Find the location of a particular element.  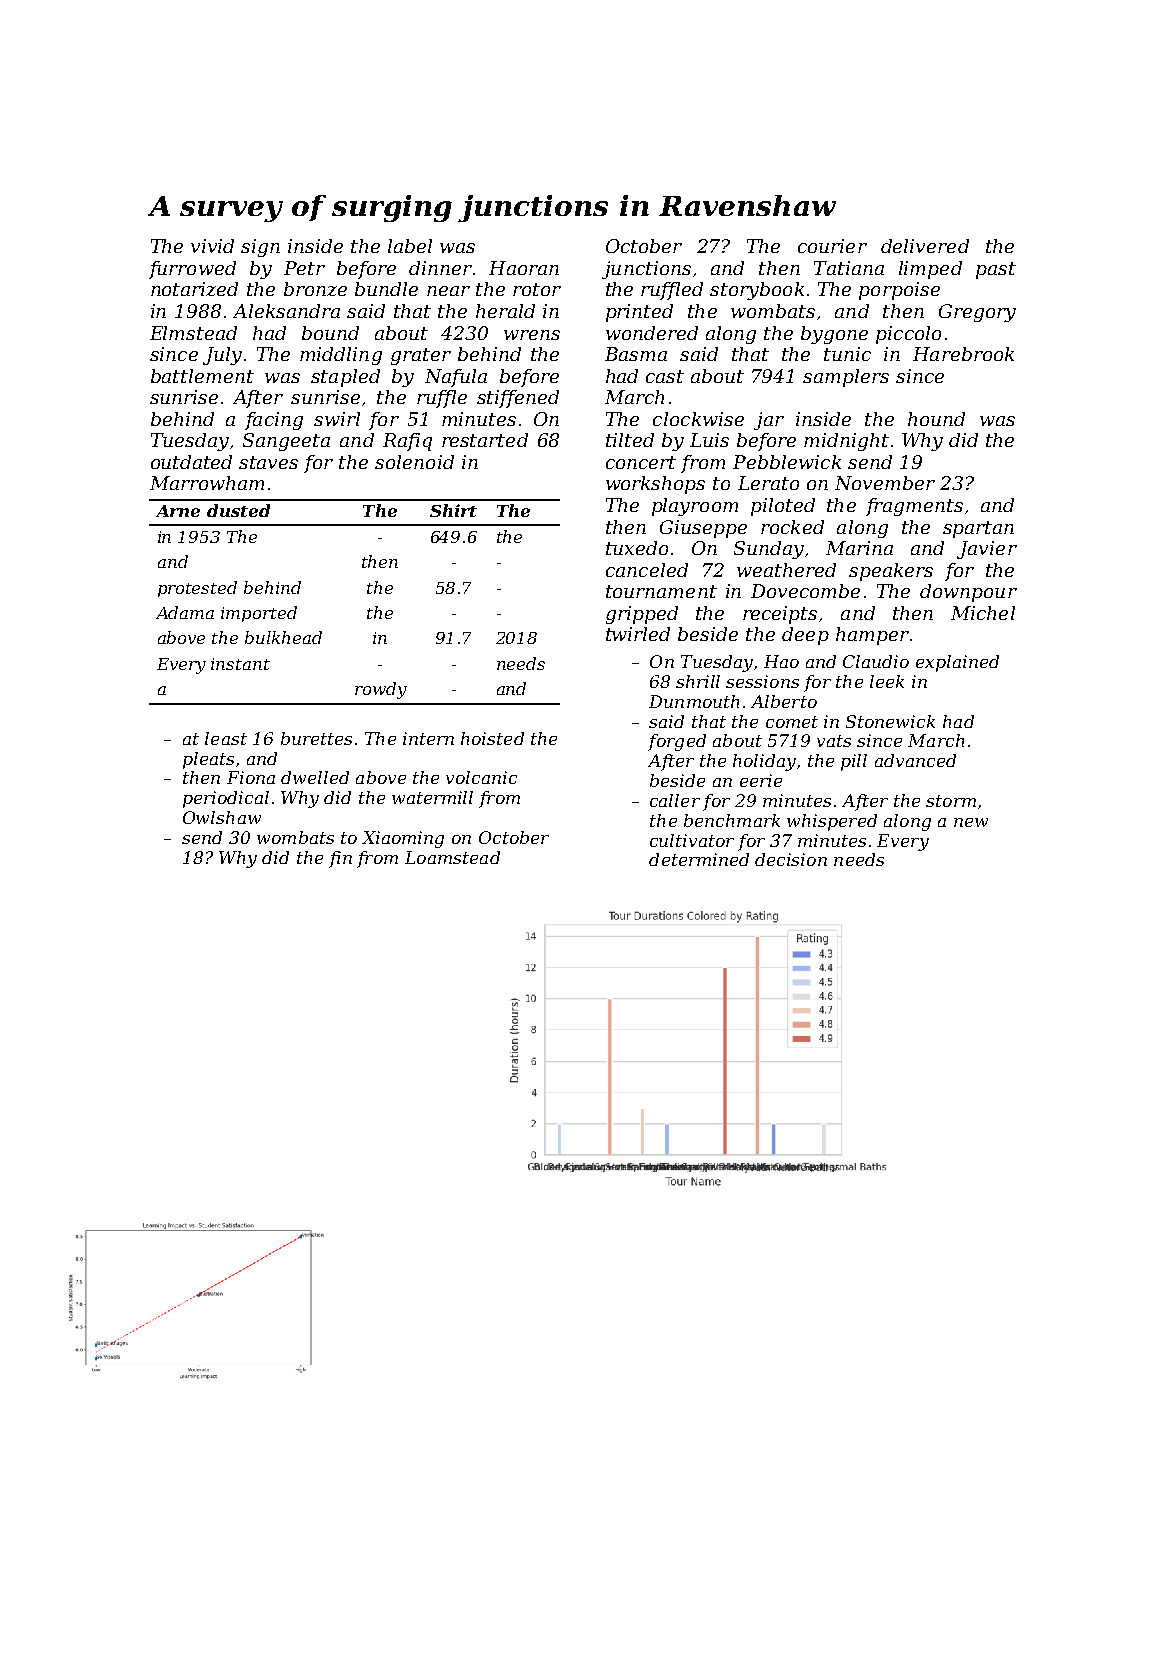

cultivator is located at coordinates (692, 840).
